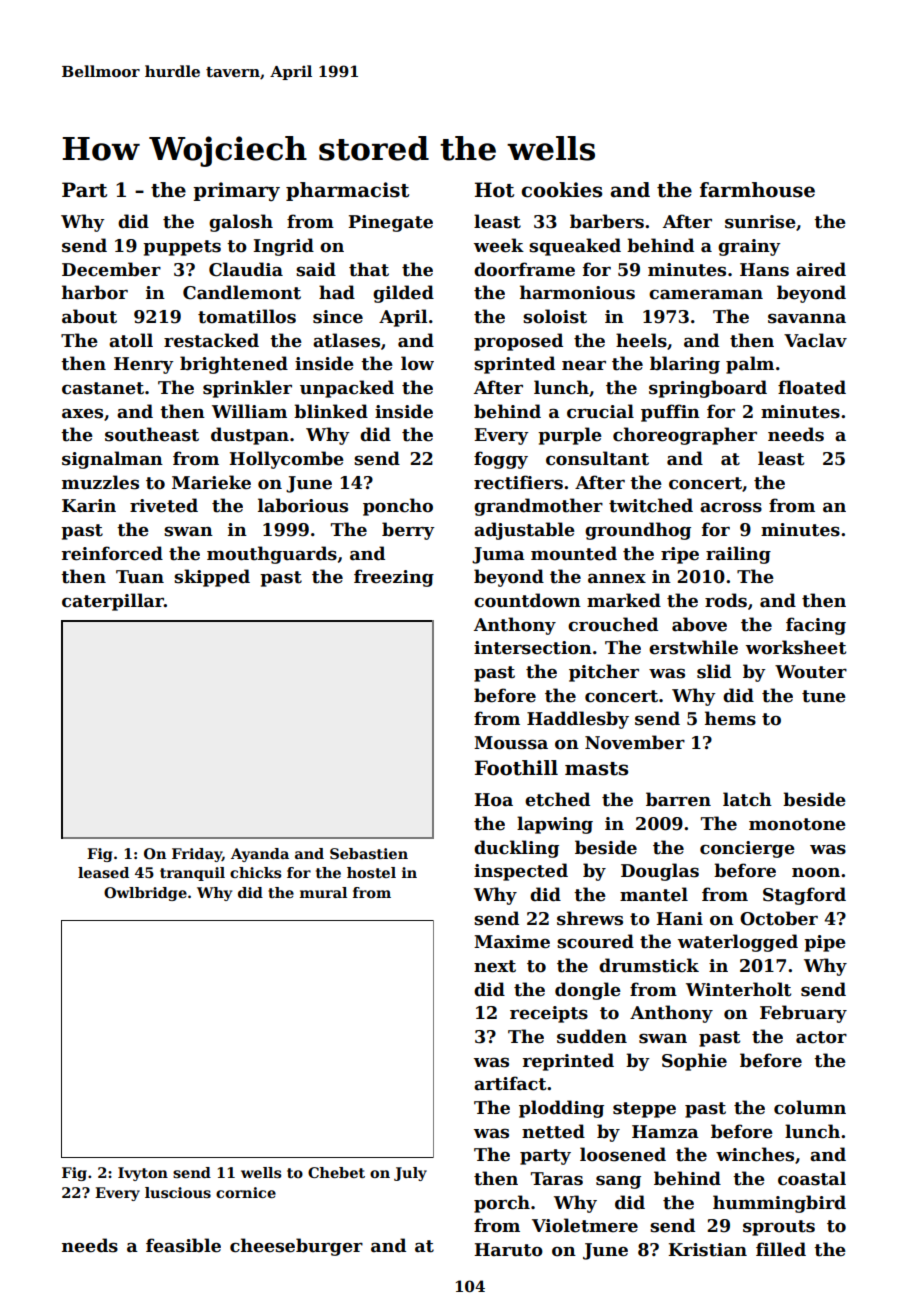 This document has width=908, height=1316. What do you see at coordinates (510, 1083) in the document?
I see `artifact` at bounding box center [510, 1083].
